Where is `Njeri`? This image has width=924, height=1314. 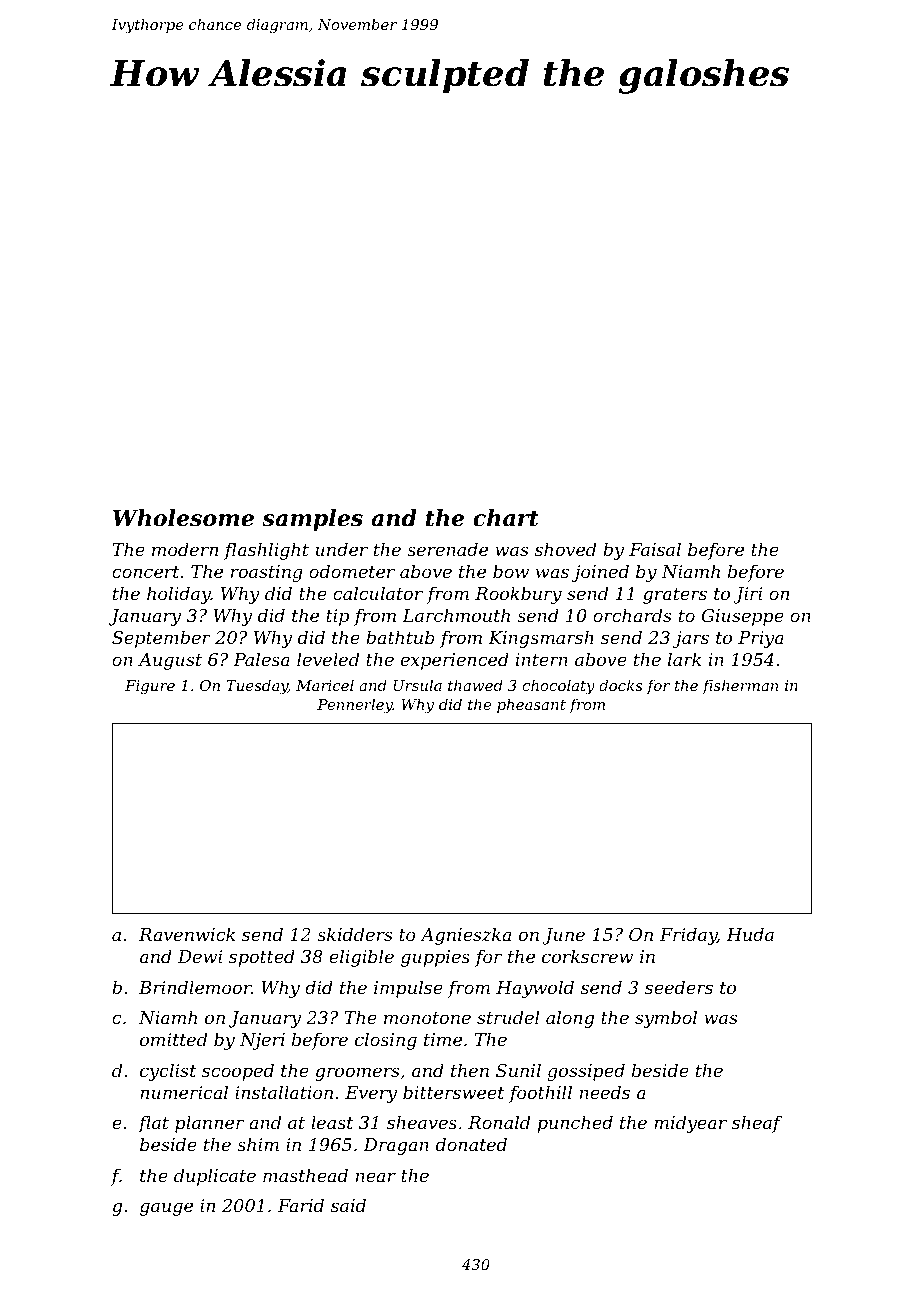
Njeri is located at coordinates (262, 1041).
